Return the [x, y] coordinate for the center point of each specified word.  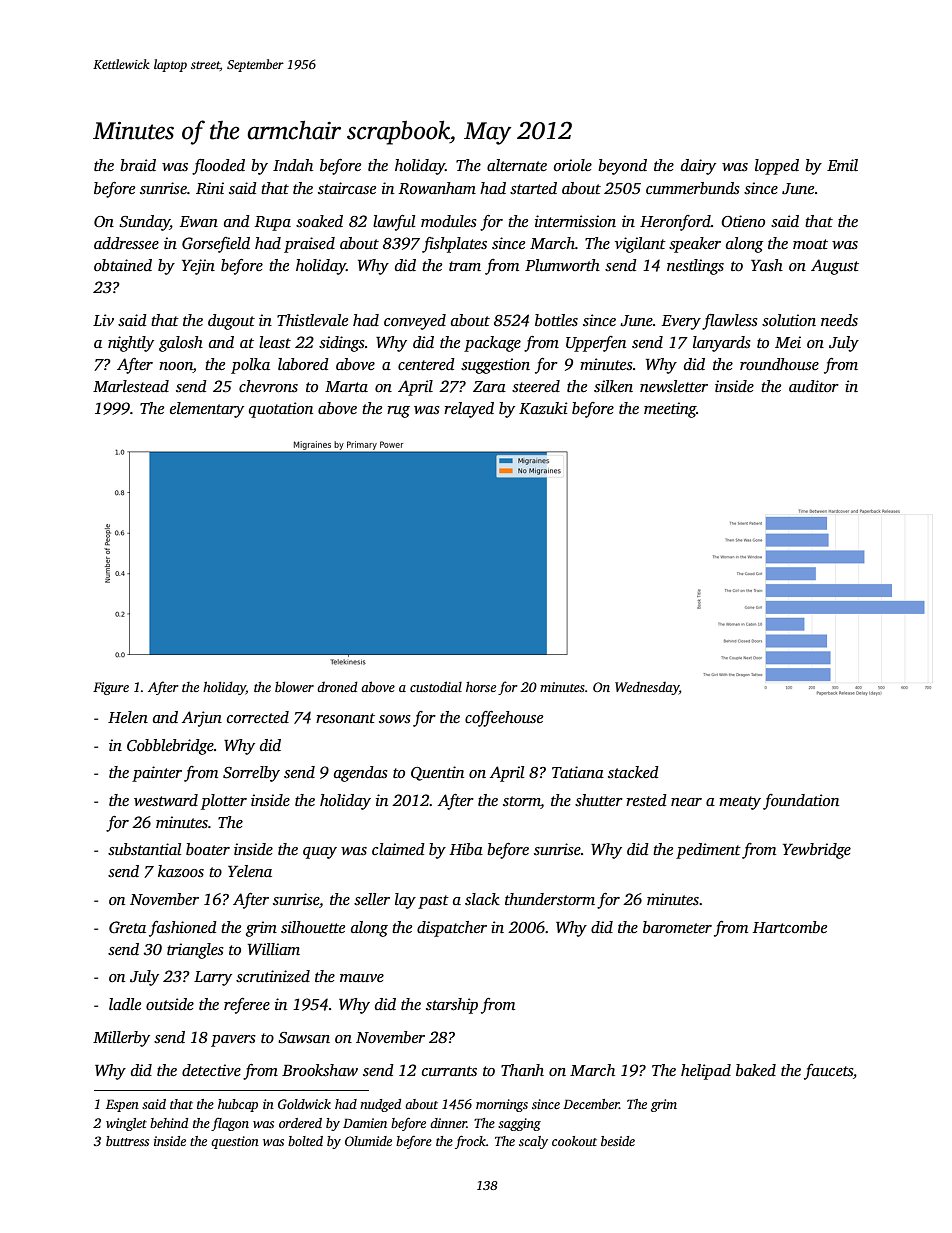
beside [618, 1141]
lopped [777, 167]
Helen [128, 717]
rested [646, 800]
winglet [126, 1124]
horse [481, 686]
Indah [293, 165]
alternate [517, 165]
